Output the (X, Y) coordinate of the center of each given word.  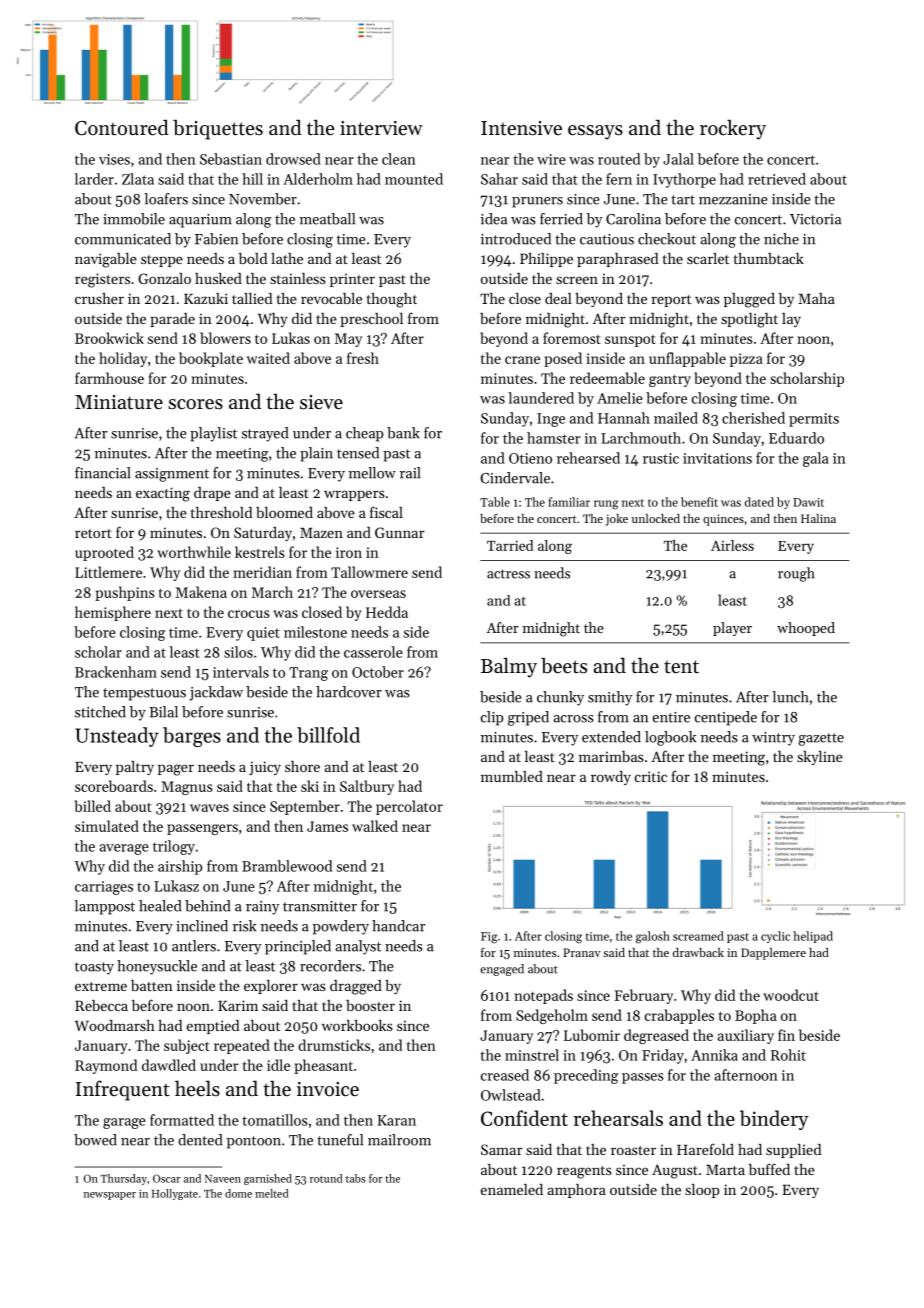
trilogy (174, 847)
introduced (516, 239)
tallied (252, 298)
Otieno (530, 458)
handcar (398, 926)
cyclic (775, 937)
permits (814, 420)
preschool (371, 320)
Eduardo (796, 438)
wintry (773, 739)
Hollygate (175, 1194)
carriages (104, 888)
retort (93, 533)
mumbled (512, 776)
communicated (123, 239)
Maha (816, 298)
